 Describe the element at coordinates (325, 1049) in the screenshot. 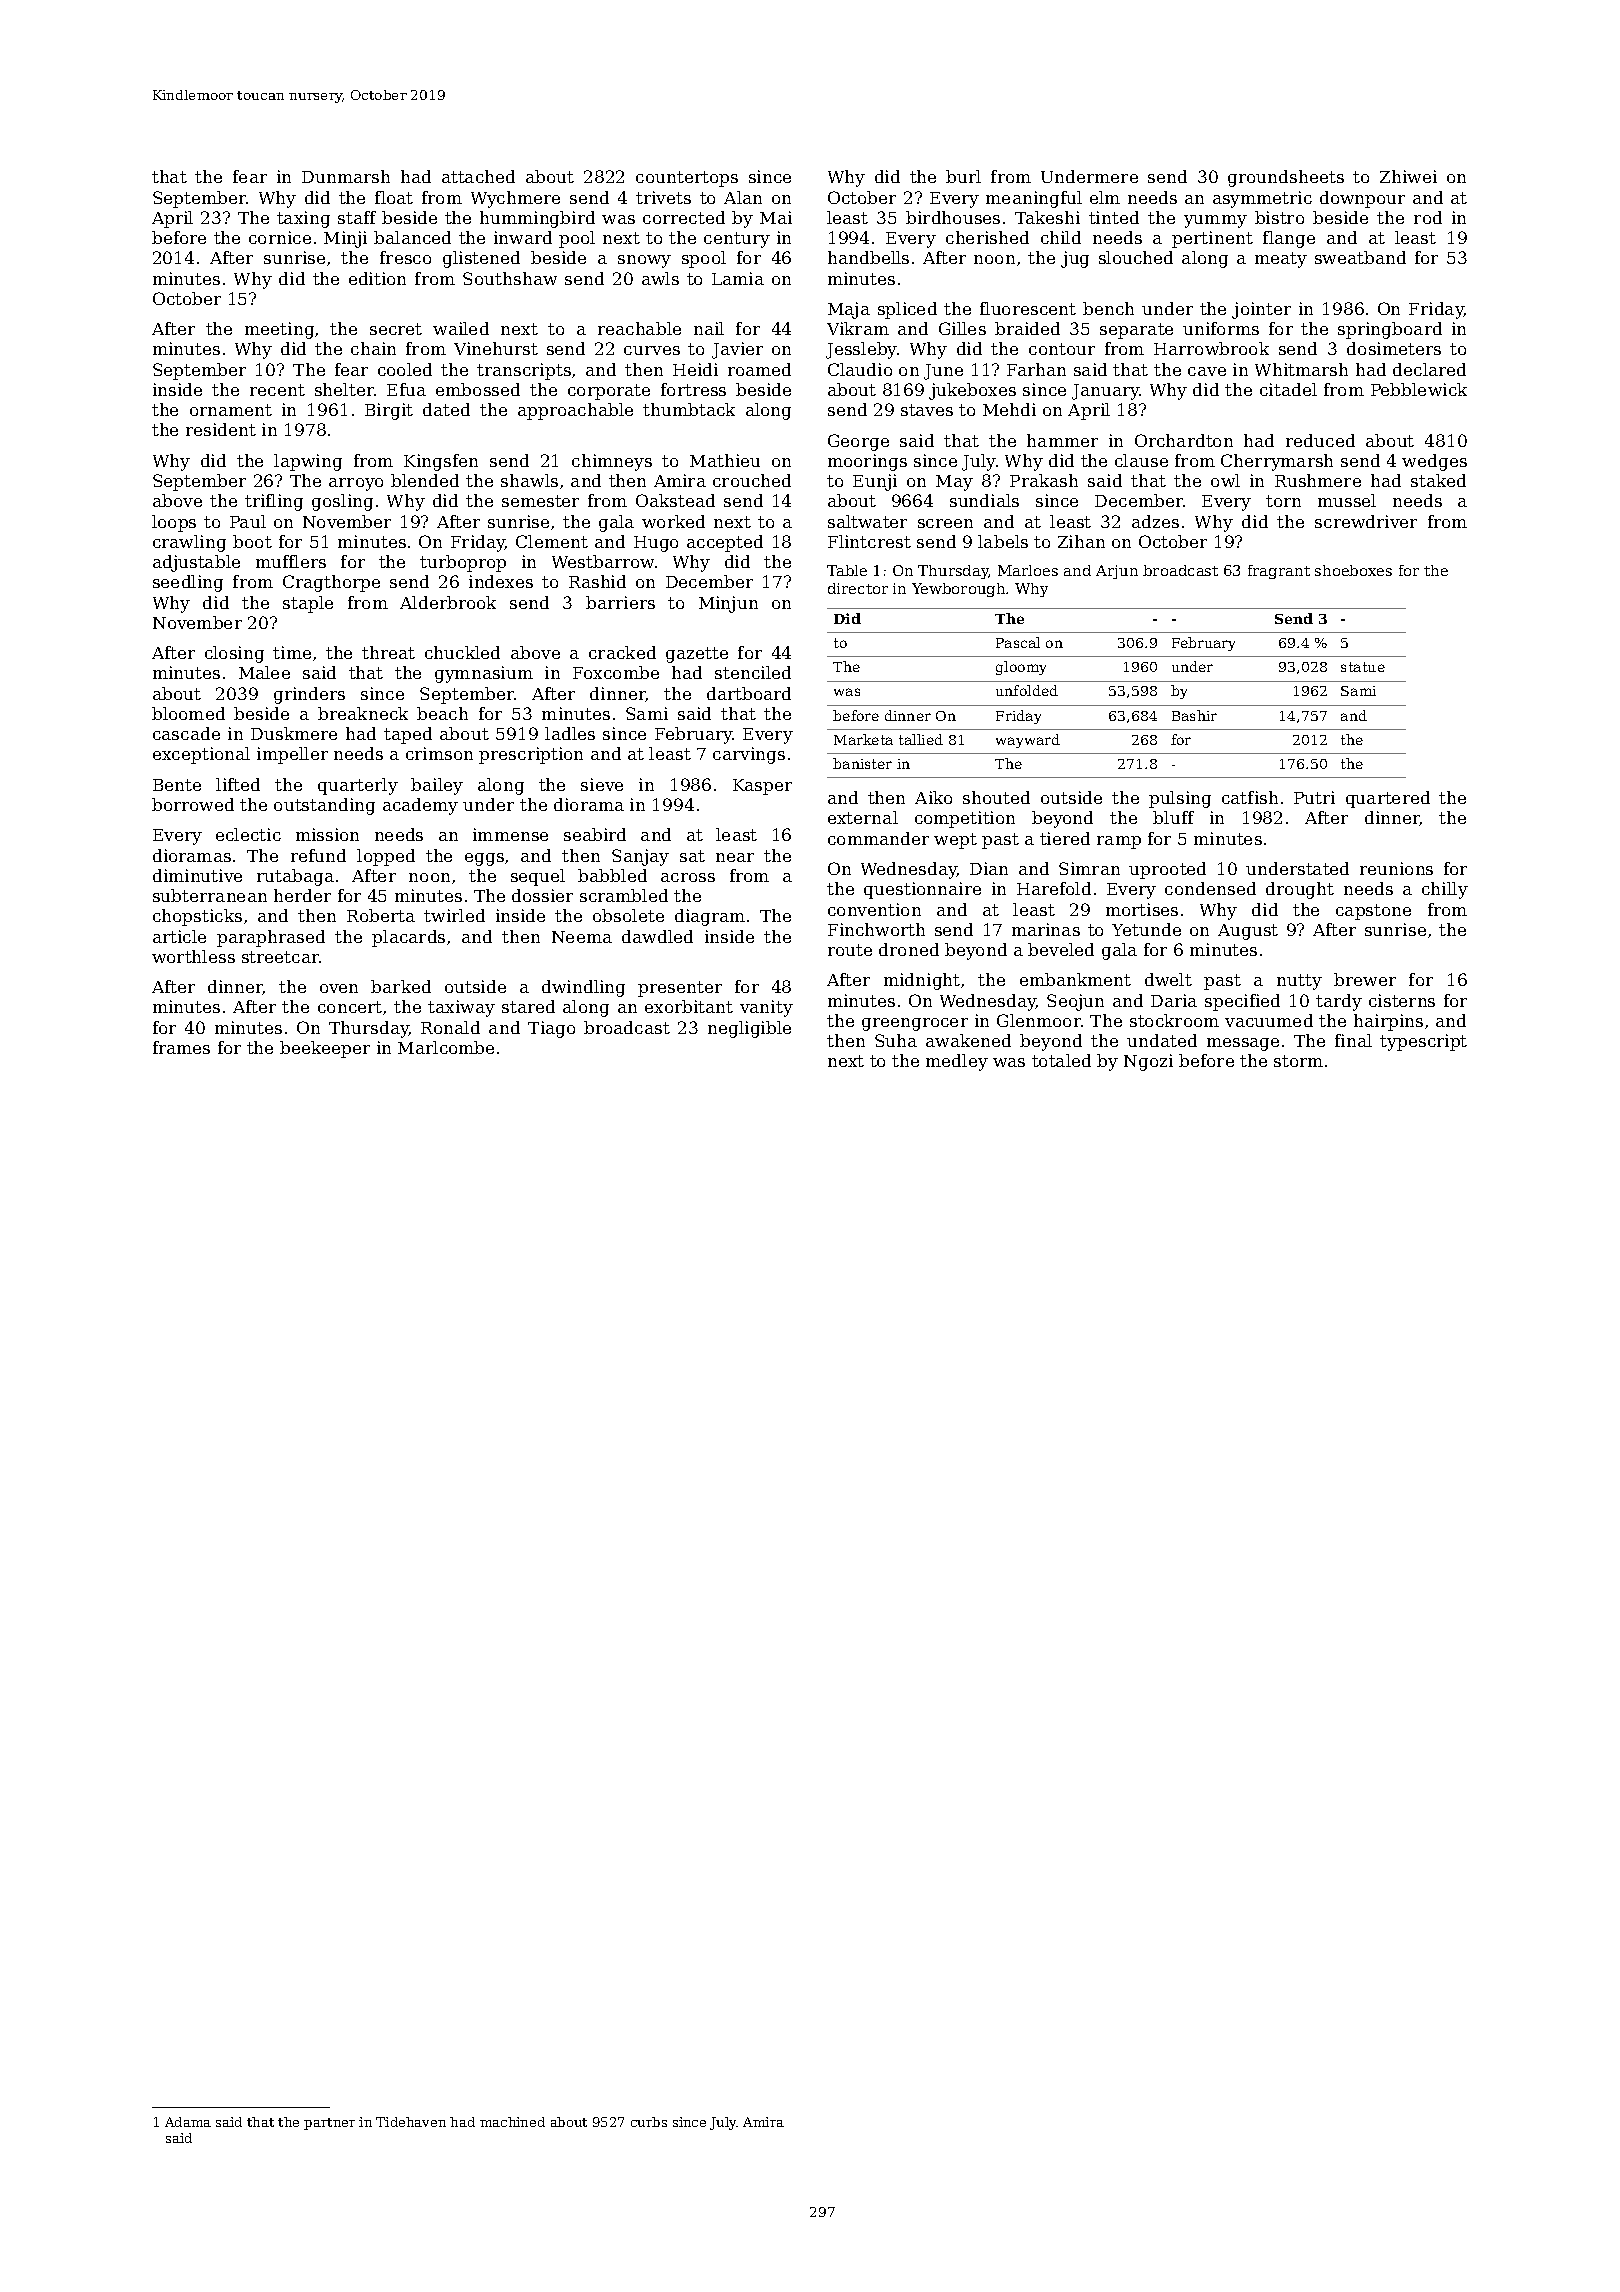

I see `beekeeper` at that location.
